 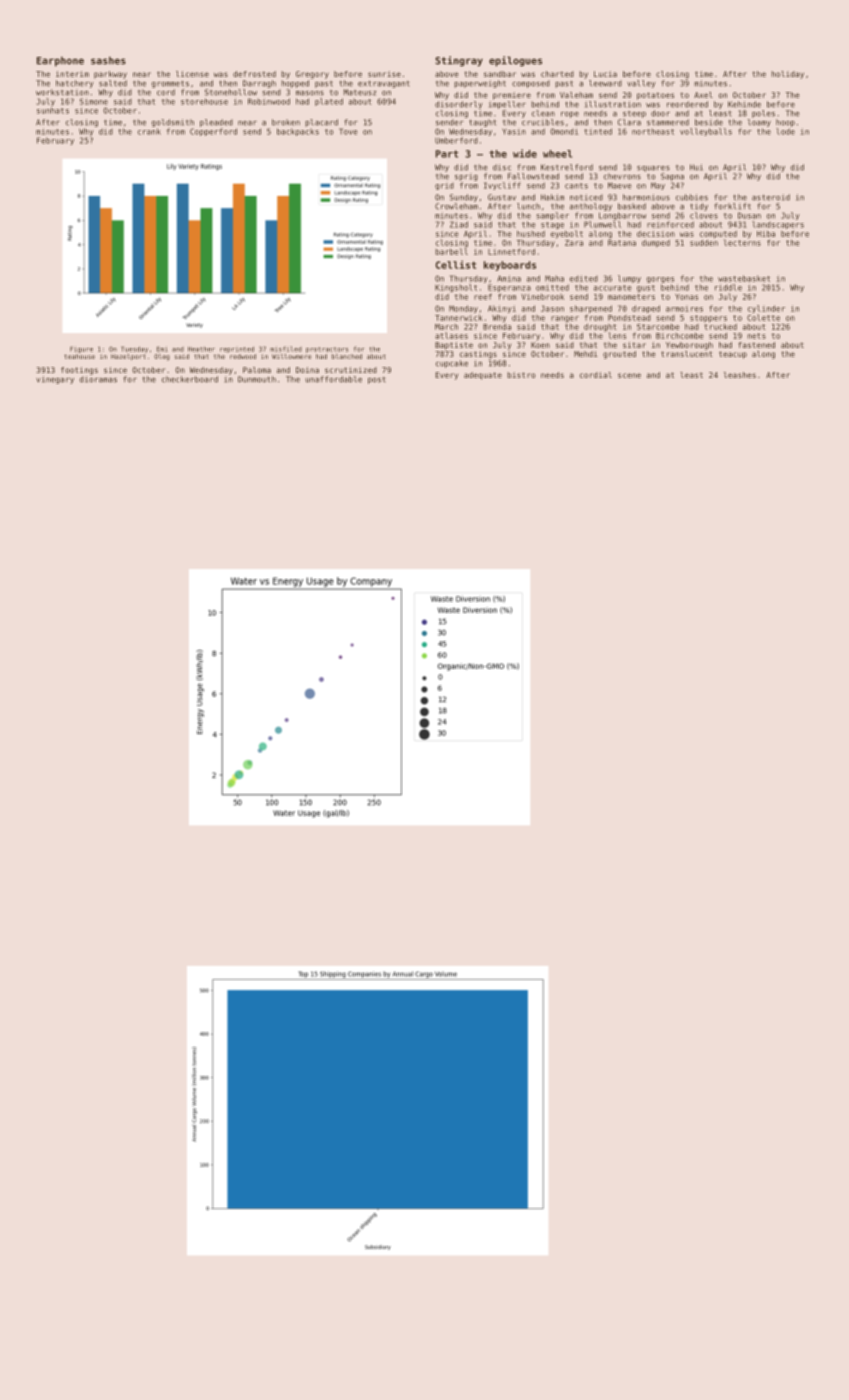 I want to click on barbell, so click(x=451, y=251).
